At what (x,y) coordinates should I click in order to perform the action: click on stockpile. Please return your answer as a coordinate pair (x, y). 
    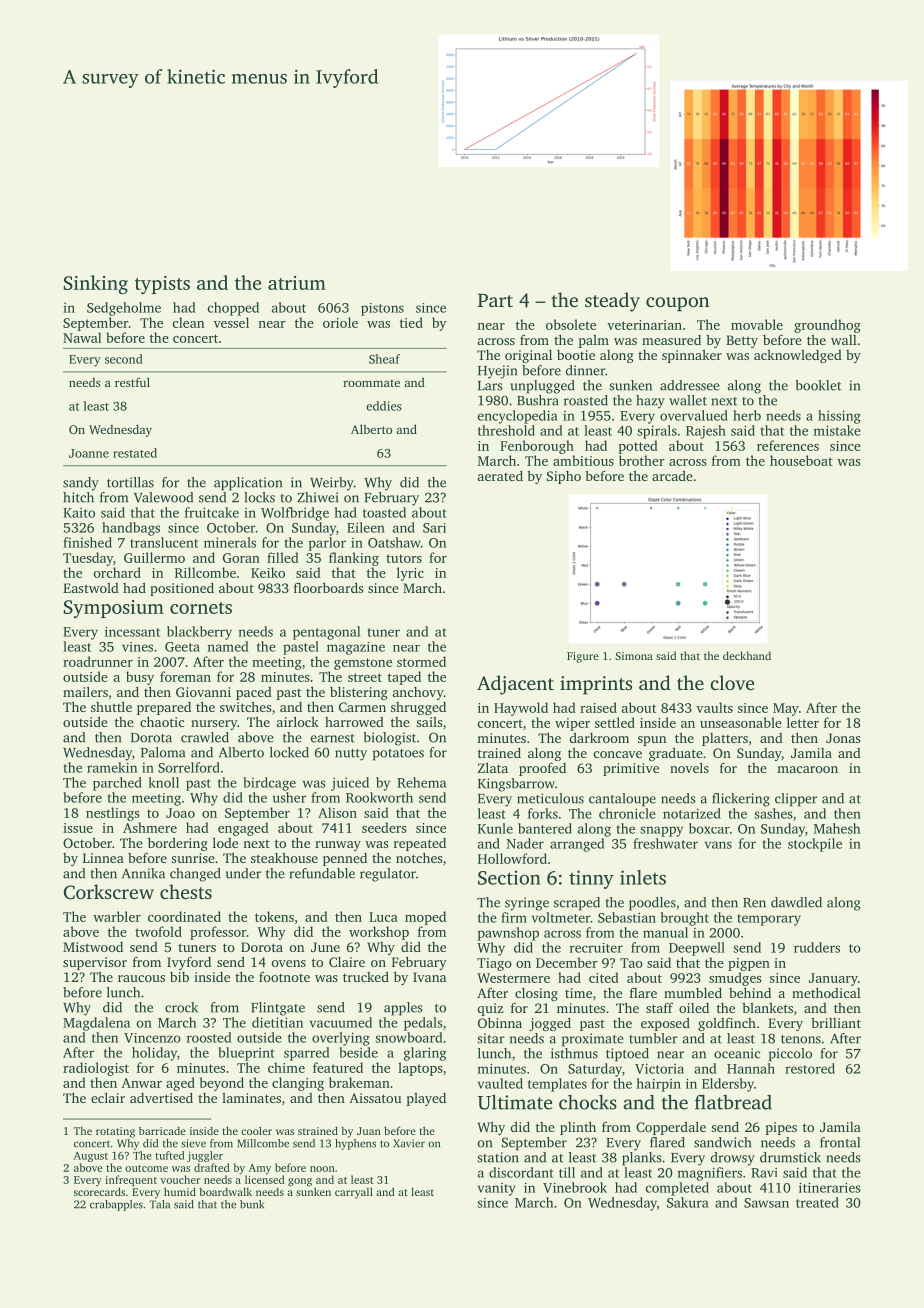
    Looking at the image, I should click on (815, 845).
